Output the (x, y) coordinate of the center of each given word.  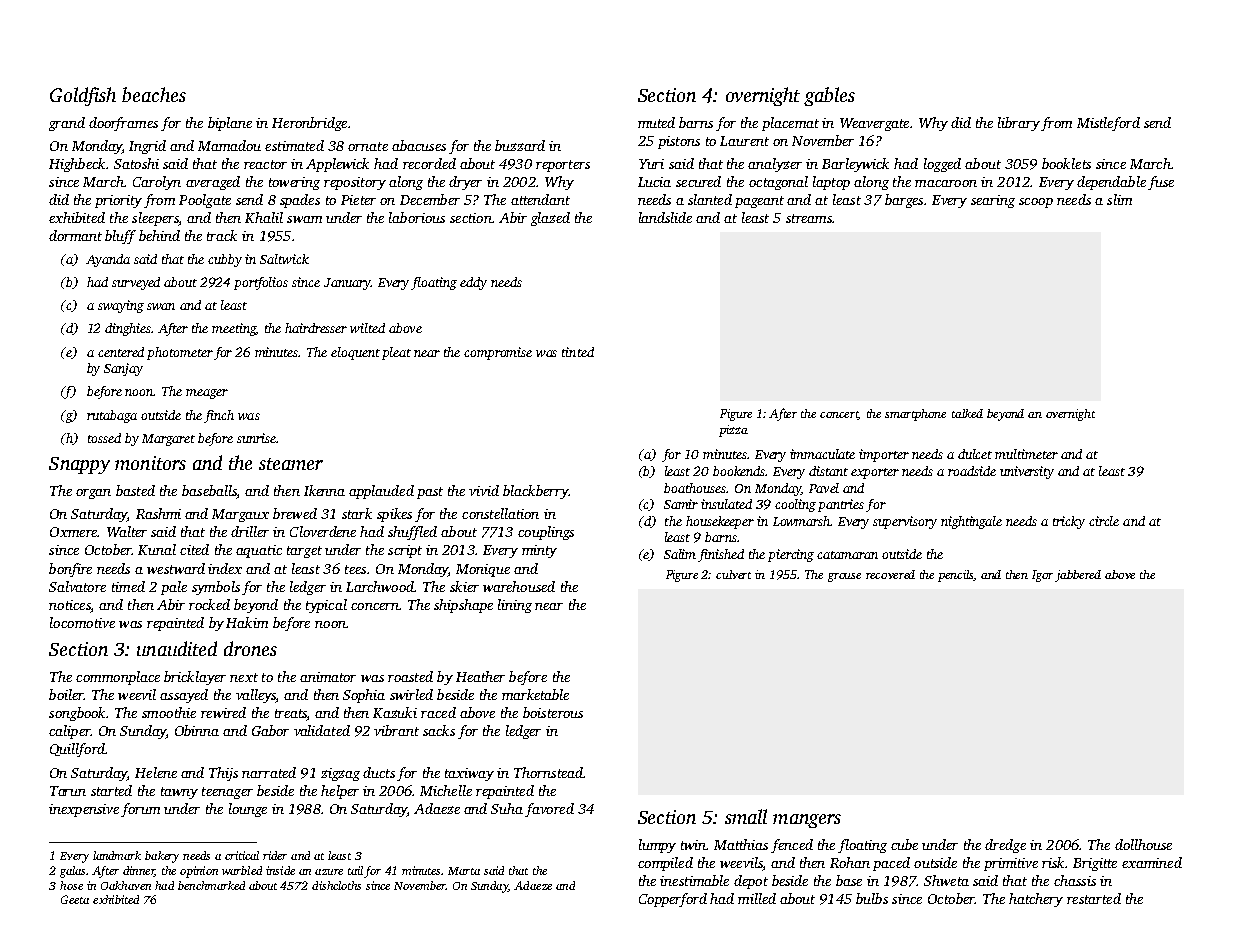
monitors (150, 463)
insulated (726, 504)
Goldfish (83, 96)
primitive (1011, 864)
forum (140, 810)
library (1019, 124)
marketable (535, 694)
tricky (1069, 522)
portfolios (261, 283)
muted (656, 122)
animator (328, 677)
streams (809, 218)
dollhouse (1143, 844)
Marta (464, 871)
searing (993, 201)
